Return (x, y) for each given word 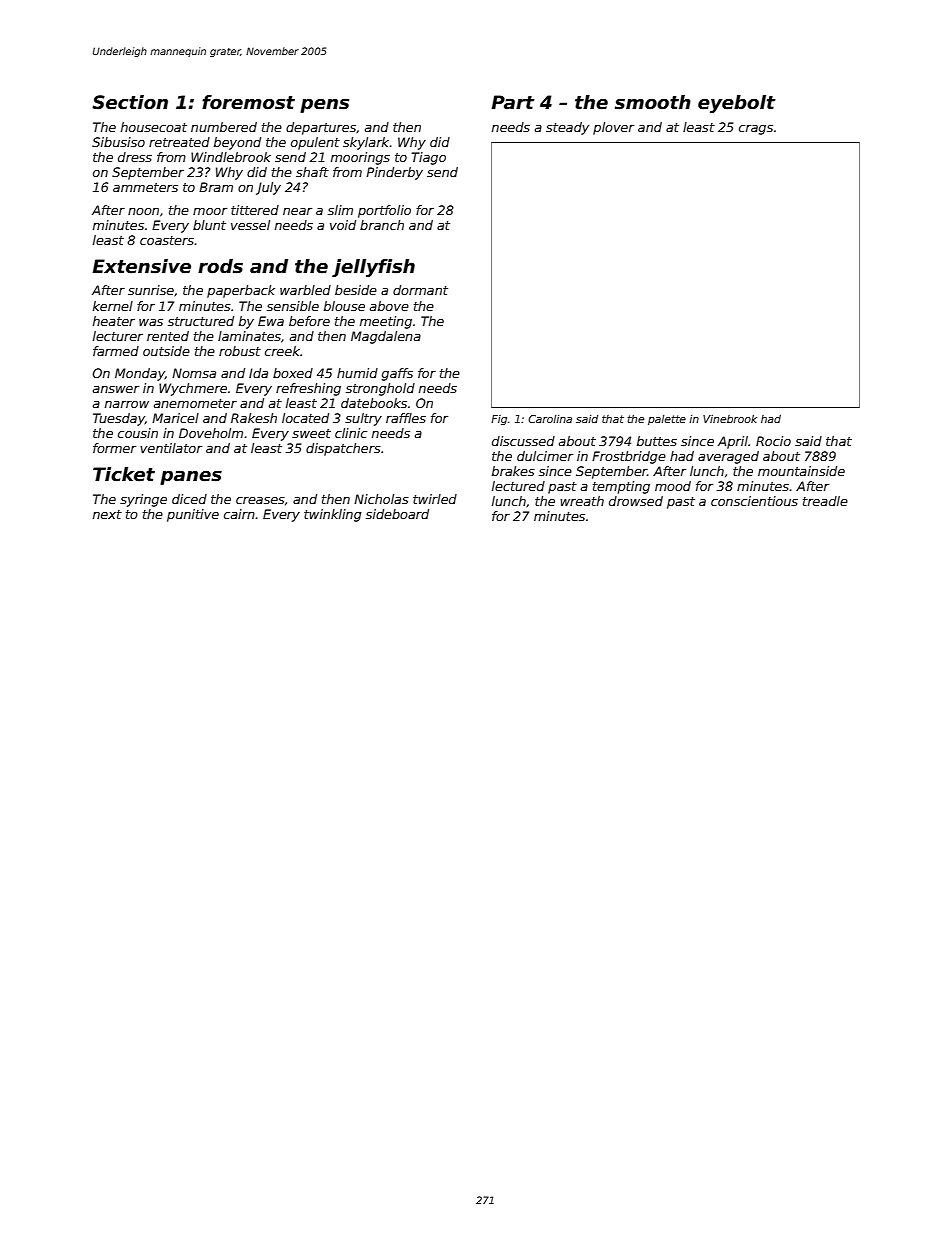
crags (756, 130)
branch (382, 225)
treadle (825, 501)
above (389, 306)
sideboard (397, 514)
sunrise (151, 290)
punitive (193, 515)
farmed (116, 351)
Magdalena (386, 337)
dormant (420, 290)
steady (567, 128)
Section (130, 102)
